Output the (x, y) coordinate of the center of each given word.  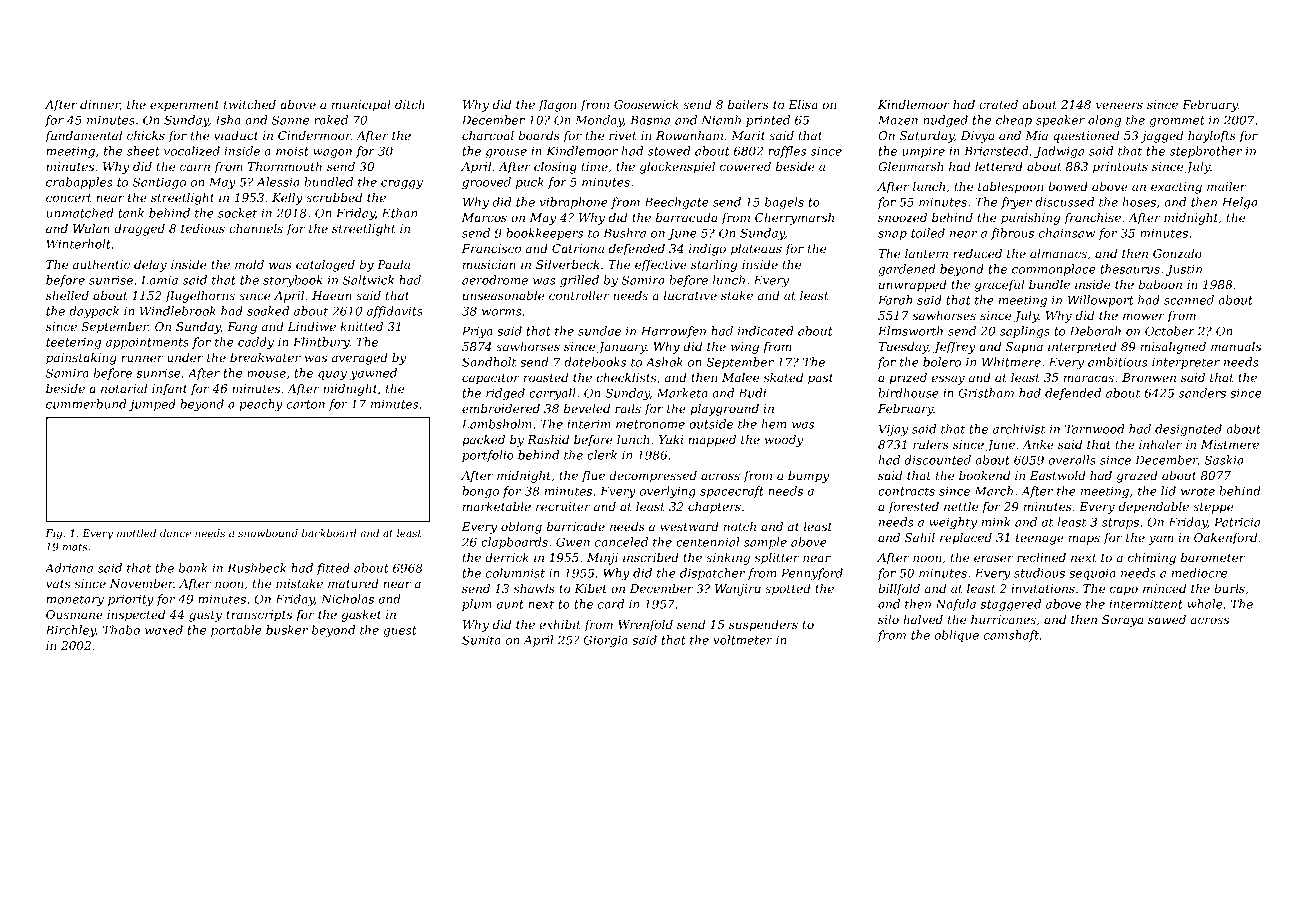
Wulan (91, 228)
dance (175, 533)
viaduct (236, 135)
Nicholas (347, 599)
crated (998, 104)
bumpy (808, 477)
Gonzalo (1177, 253)
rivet (623, 135)
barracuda (686, 217)
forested (913, 508)
